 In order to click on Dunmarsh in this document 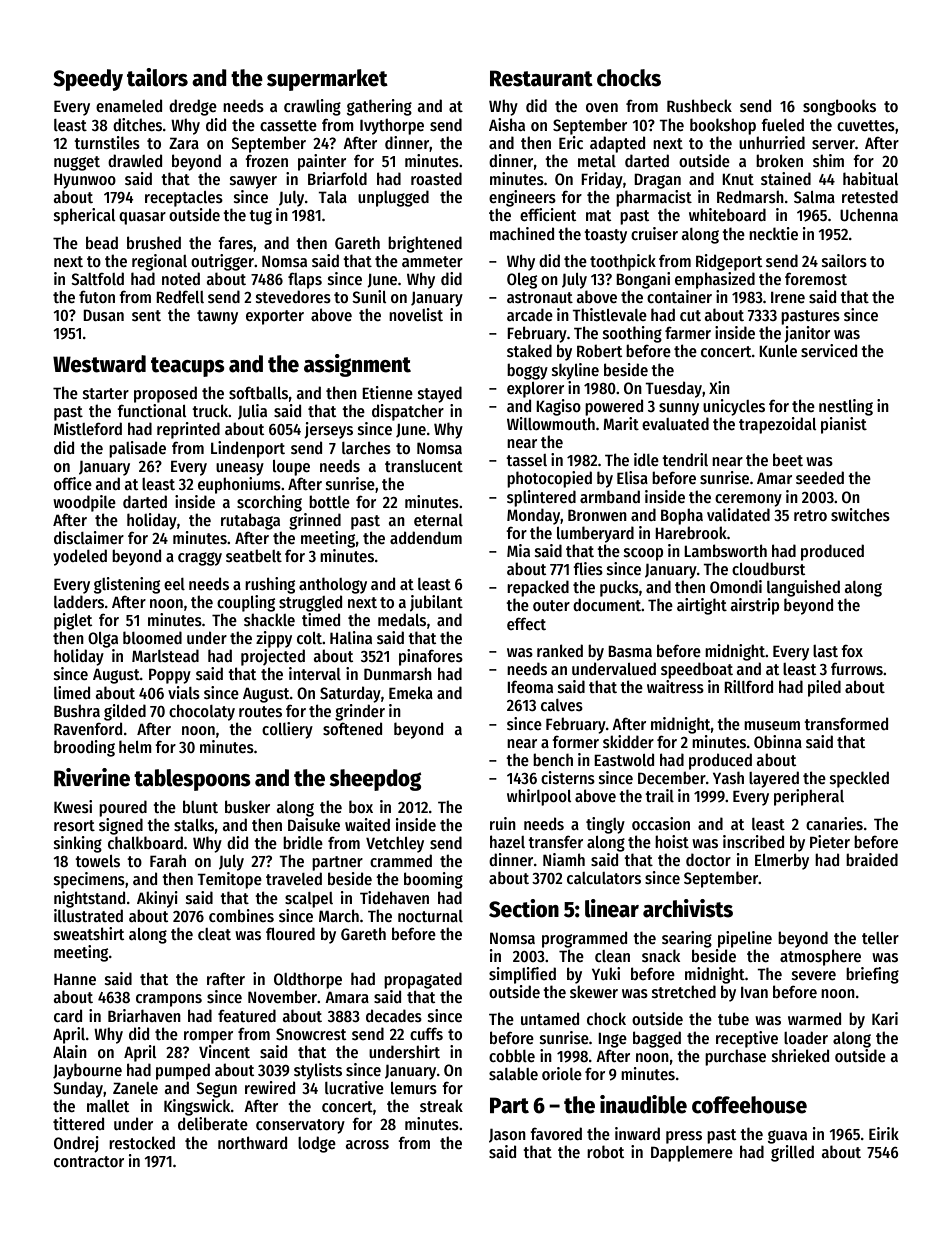, I will do `click(398, 673)`.
